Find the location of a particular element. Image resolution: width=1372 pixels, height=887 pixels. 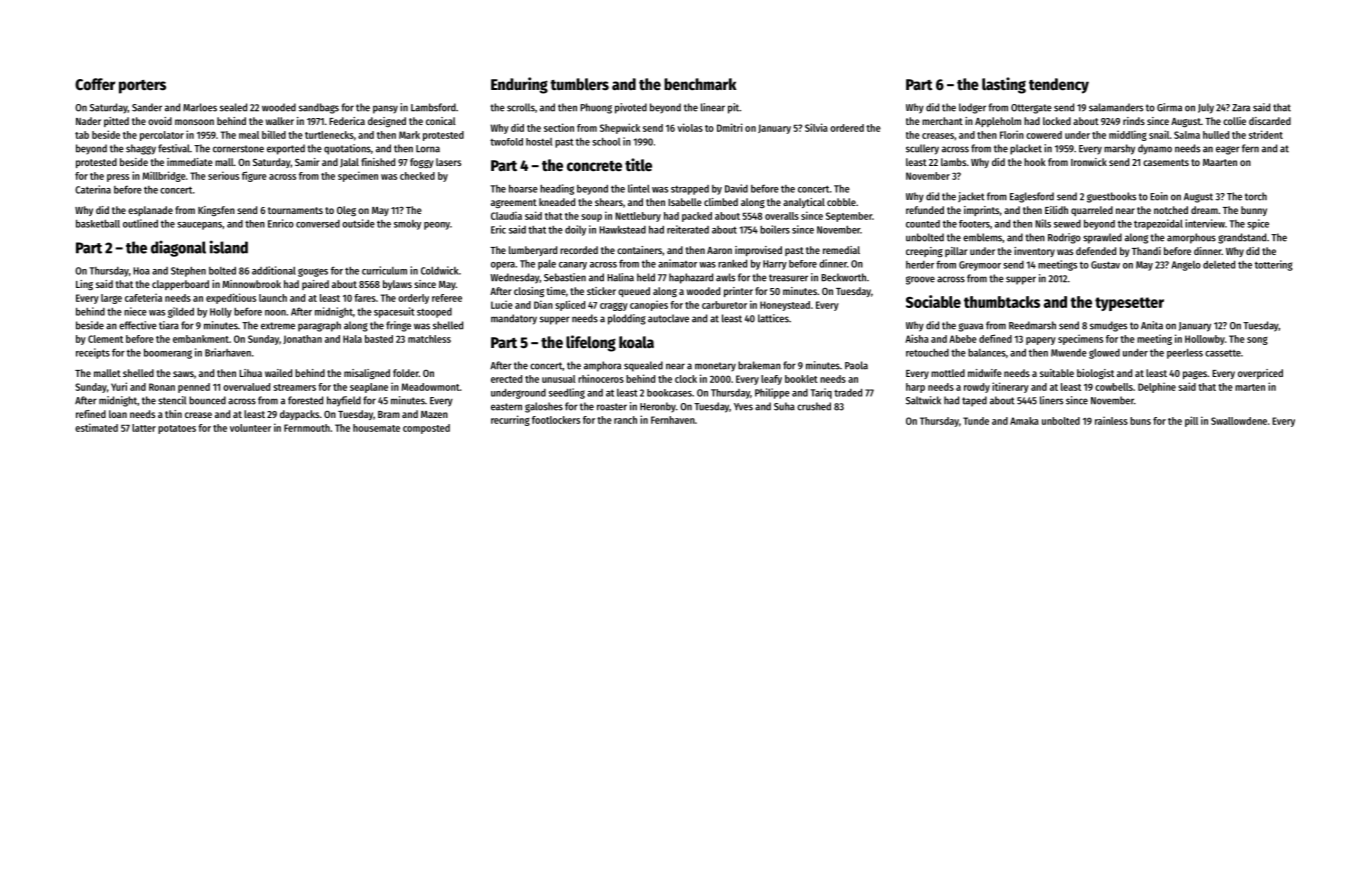

footlockers is located at coordinates (556, 420).
